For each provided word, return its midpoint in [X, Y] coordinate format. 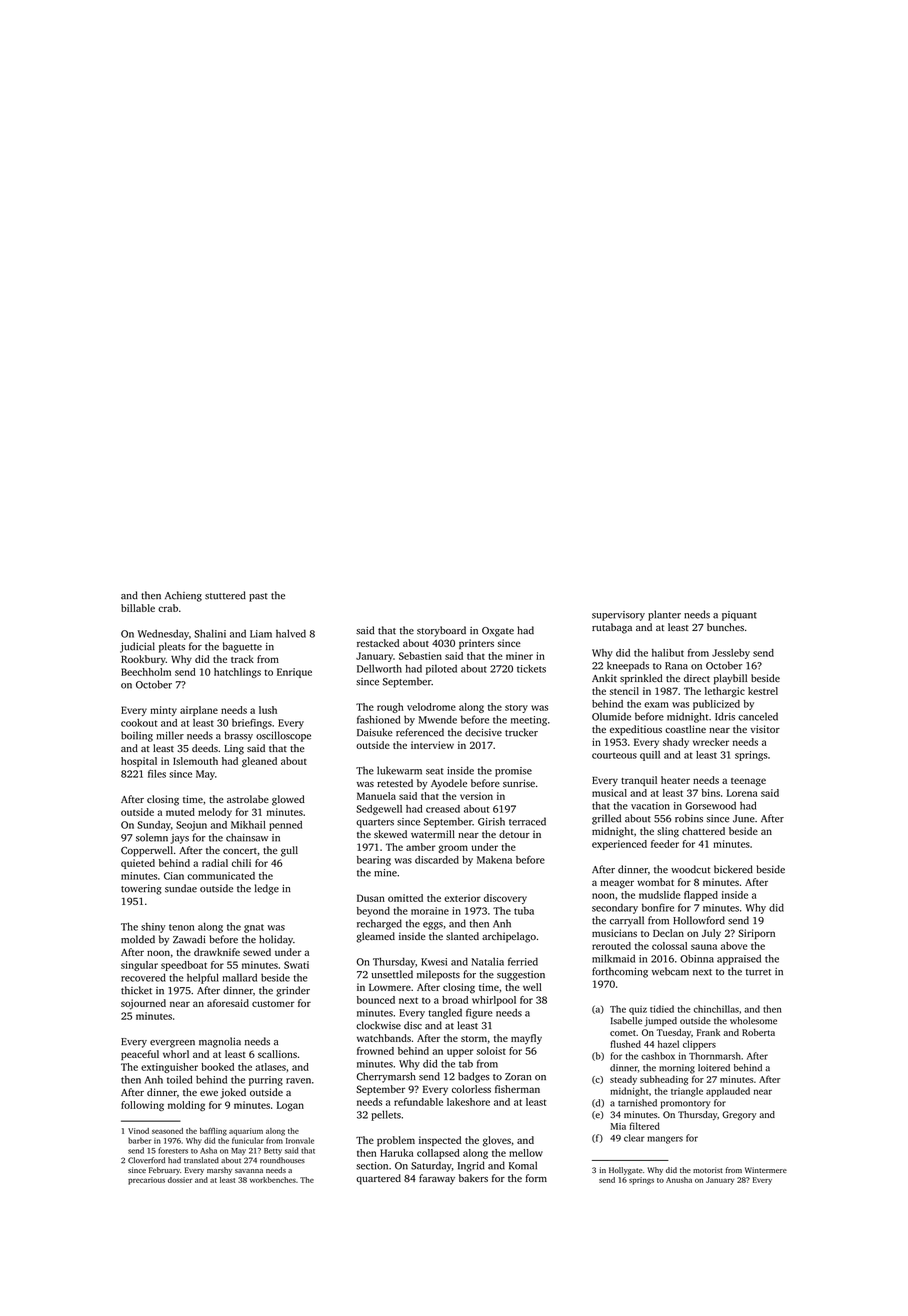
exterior [462, 898]
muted [180, 812]
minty [163, 711]
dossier [180, 1180]
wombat [655, 882]
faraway [437, 1179]
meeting [529, 721]
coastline [685, 729]
